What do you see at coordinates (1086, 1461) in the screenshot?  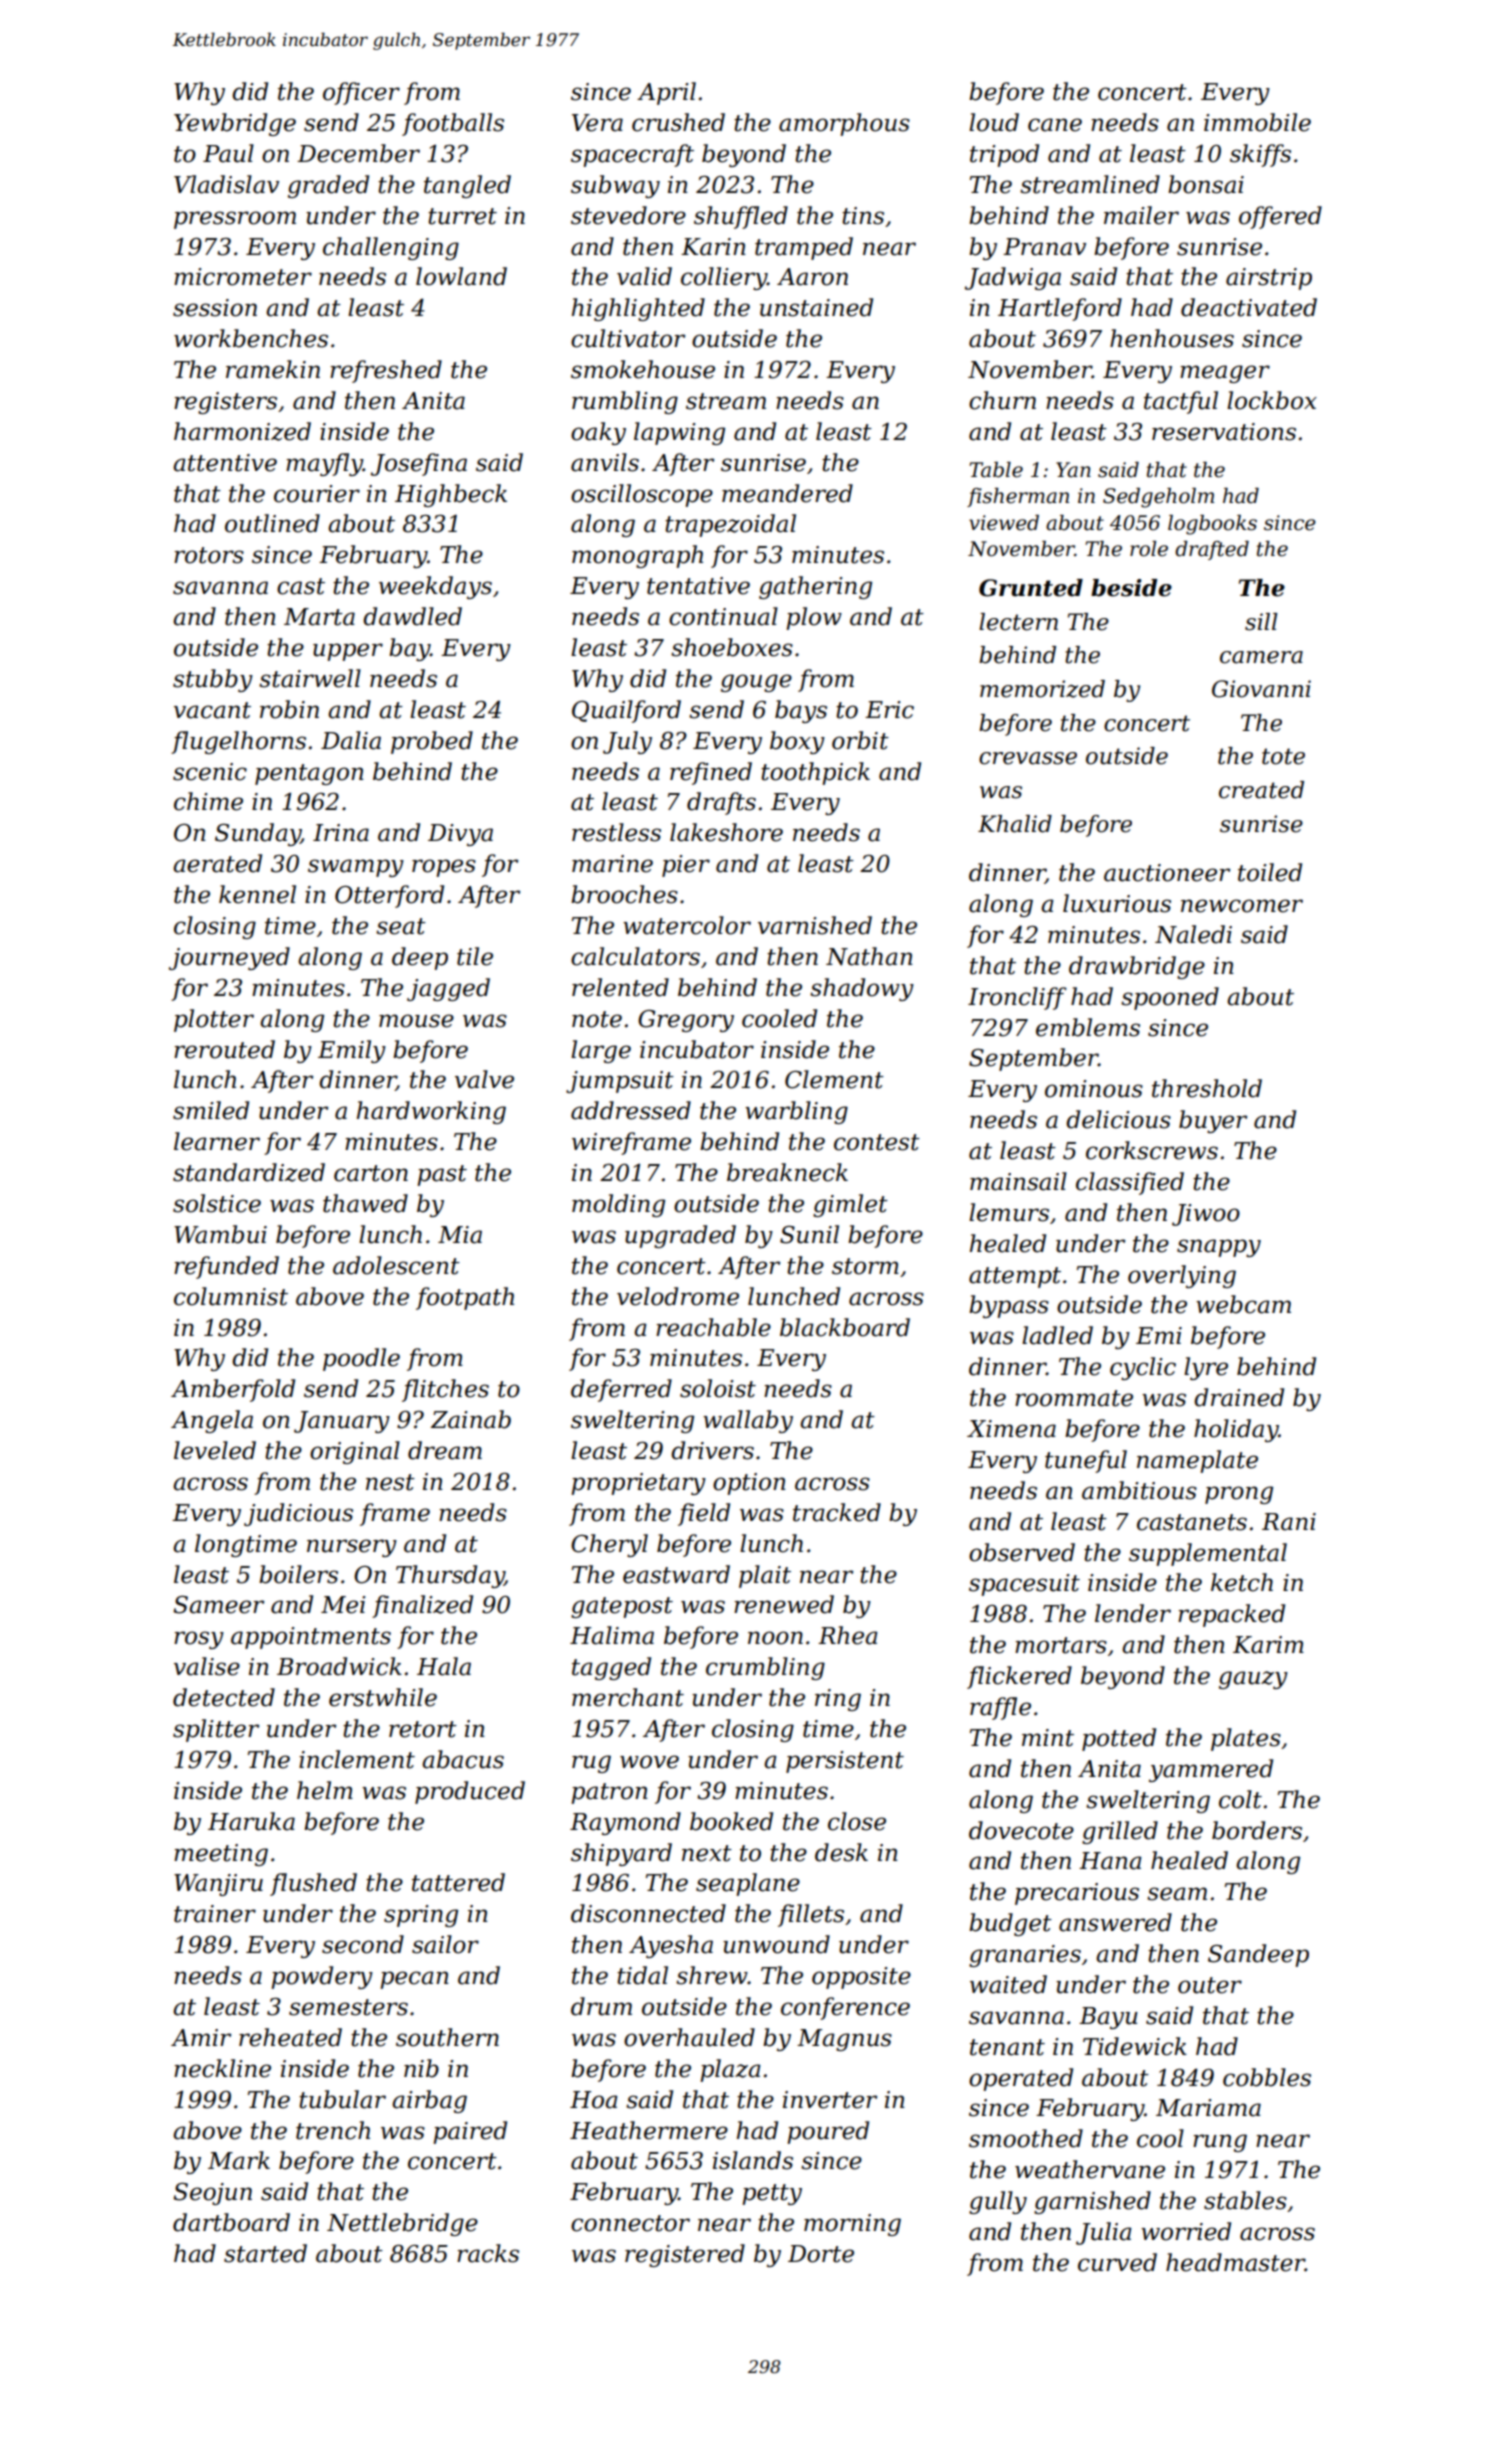 I see `tuneful` at bounding box center [1086, 1461].
